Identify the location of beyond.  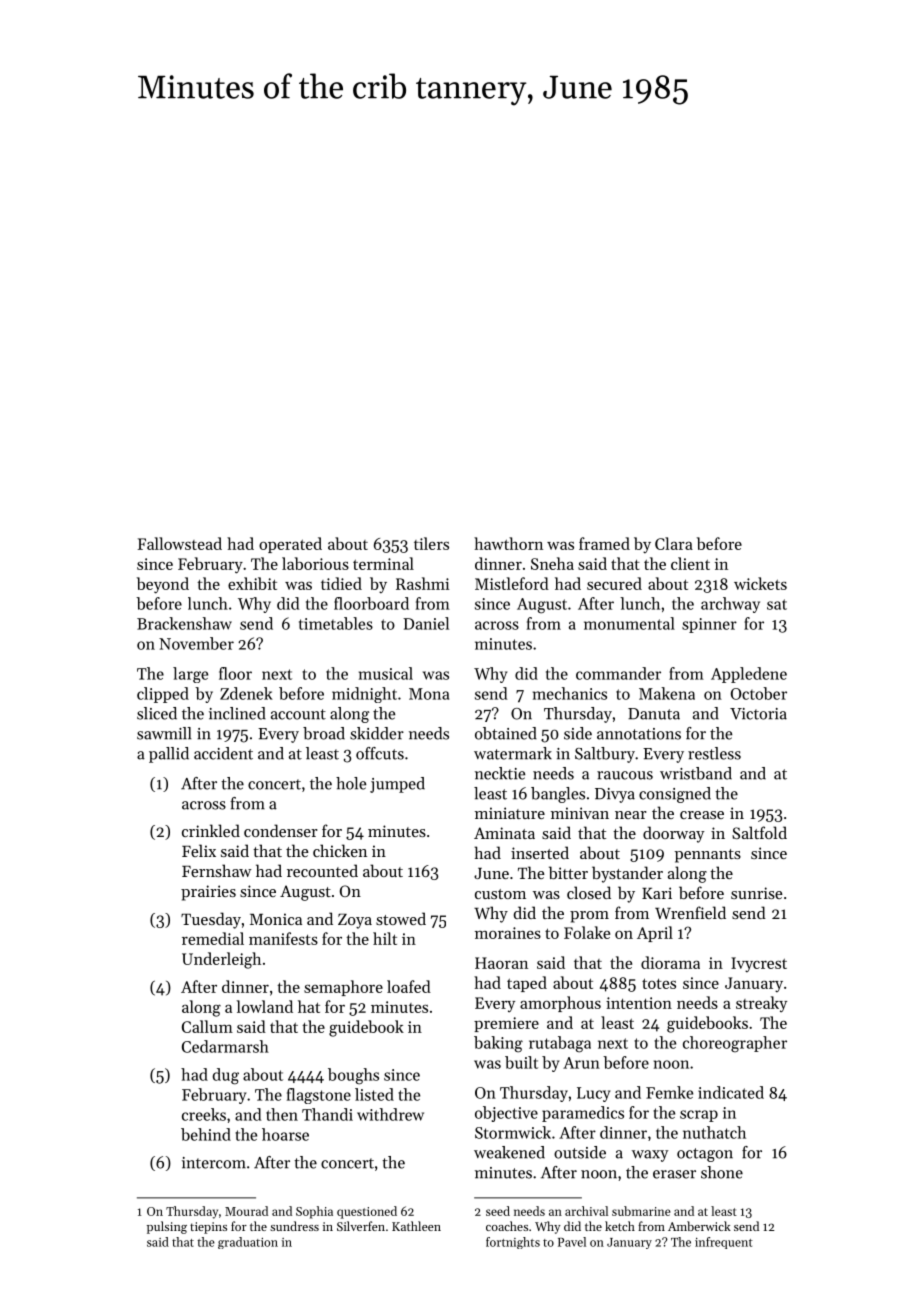
(163, 585).
